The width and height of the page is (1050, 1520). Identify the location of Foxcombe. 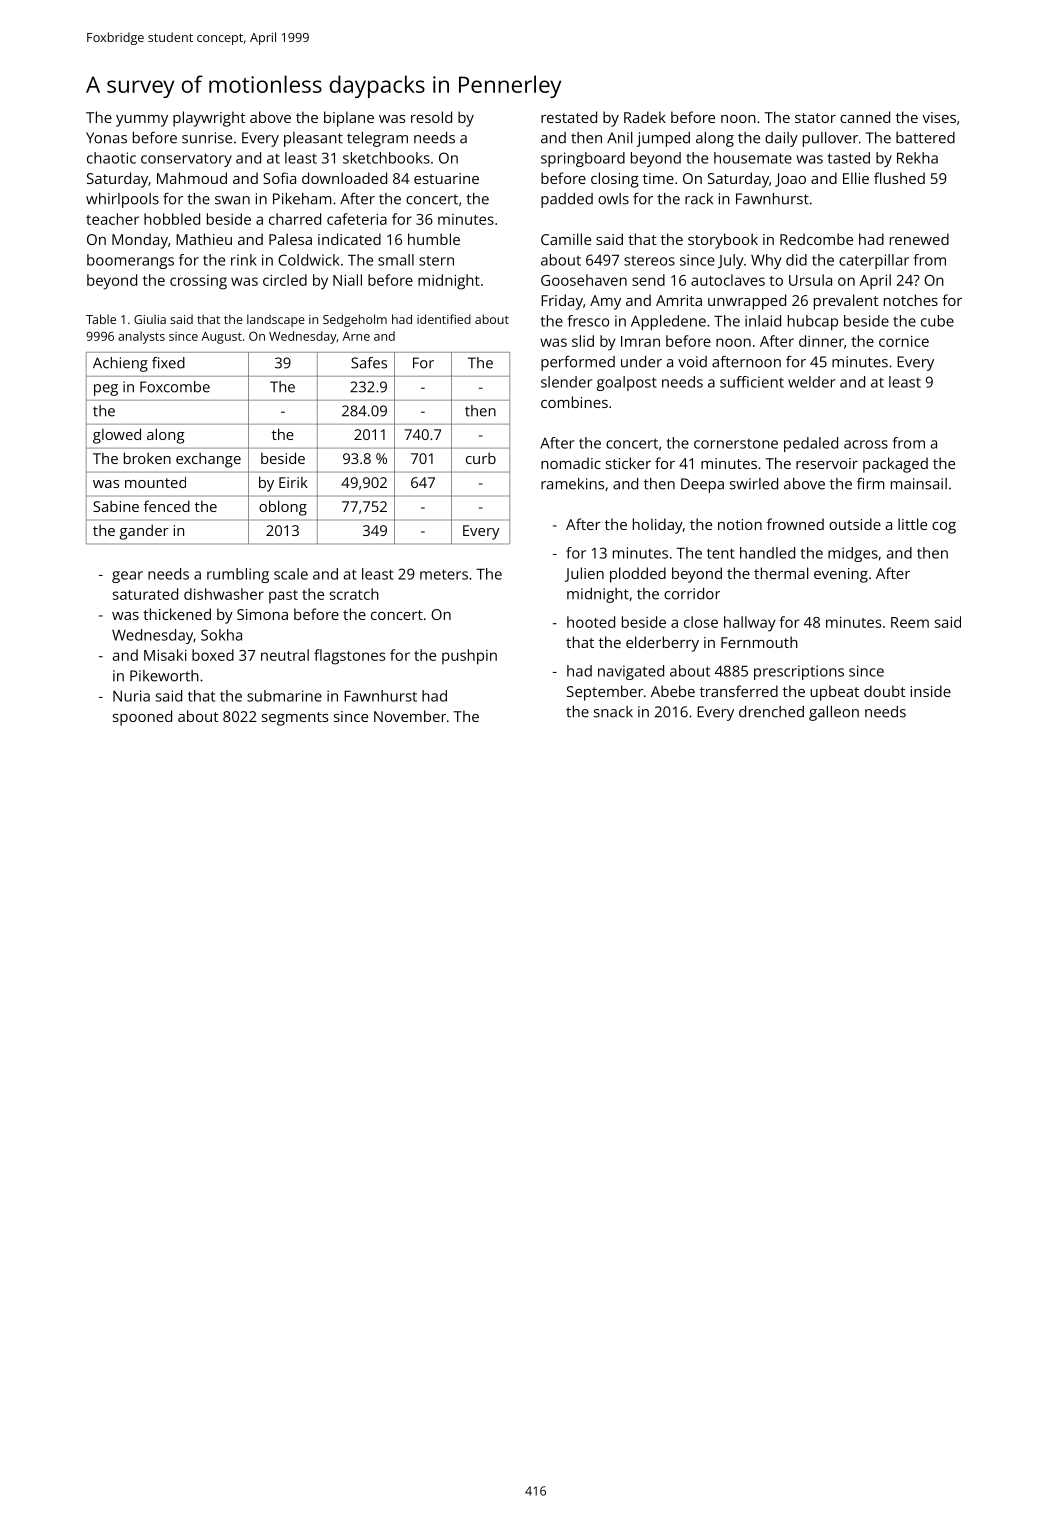
(175, 387).
